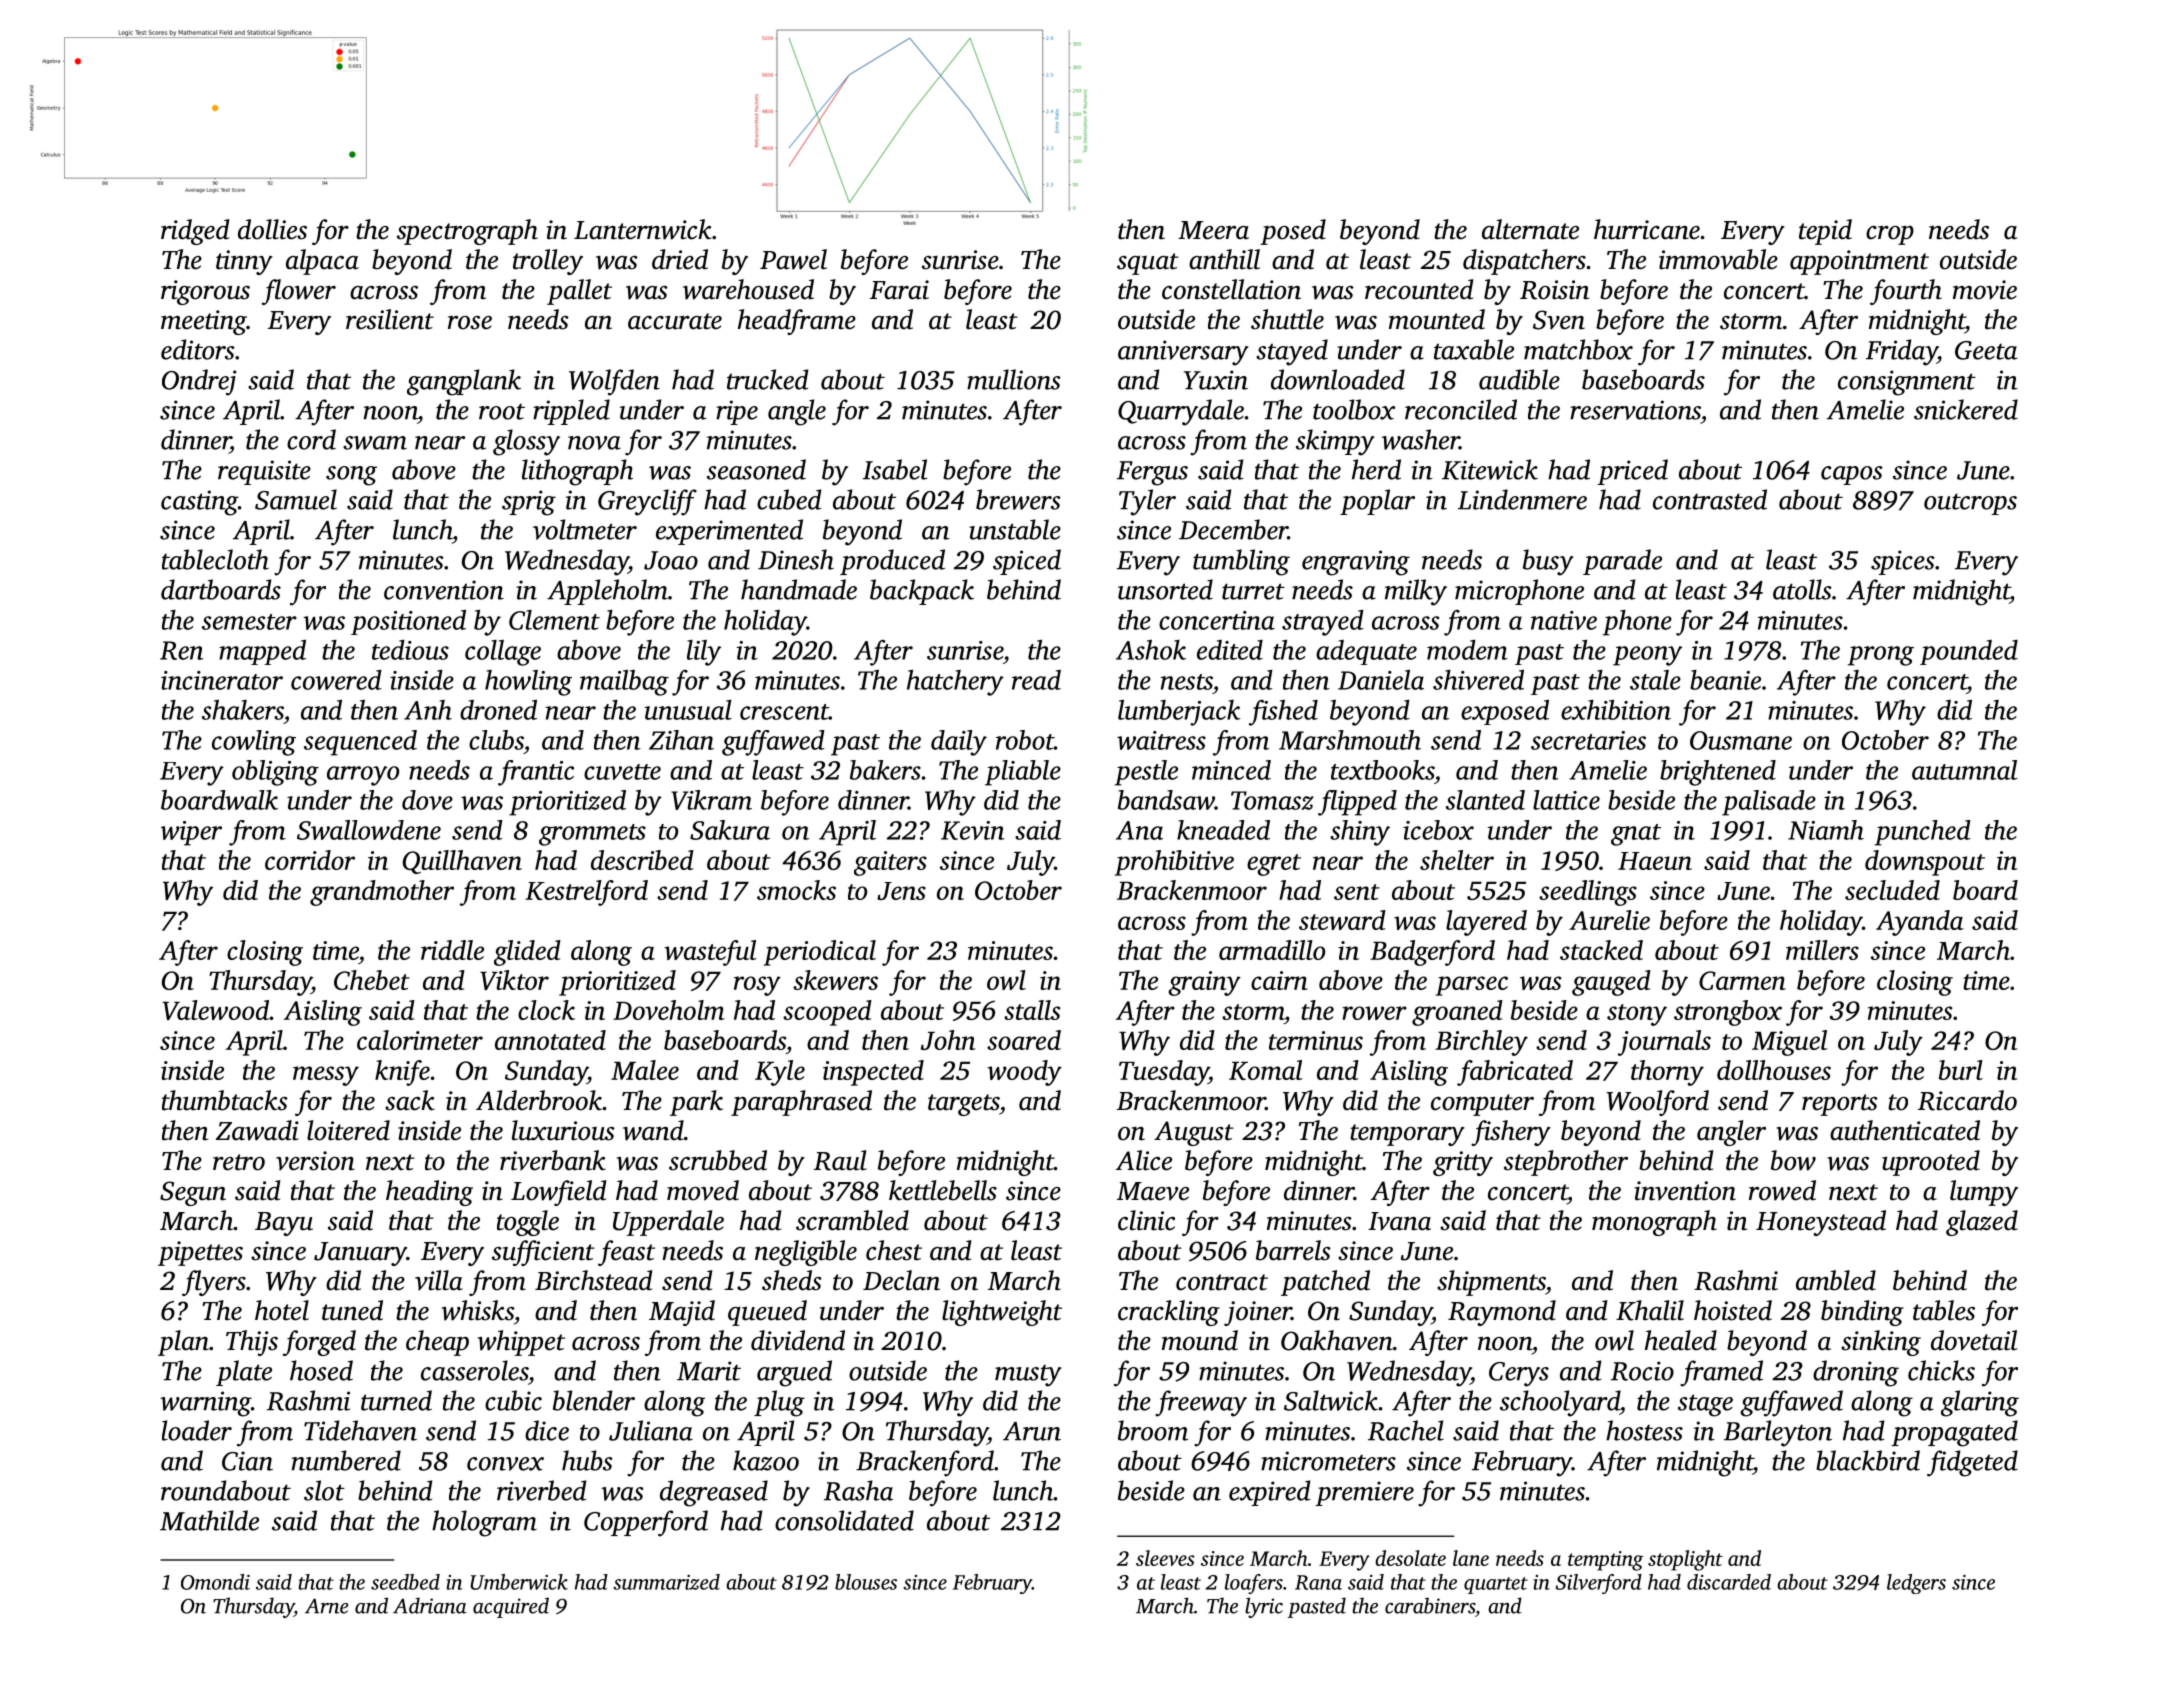 This document has height=1683, width=2178. I want to click on alternate, so click(1530, 229).
